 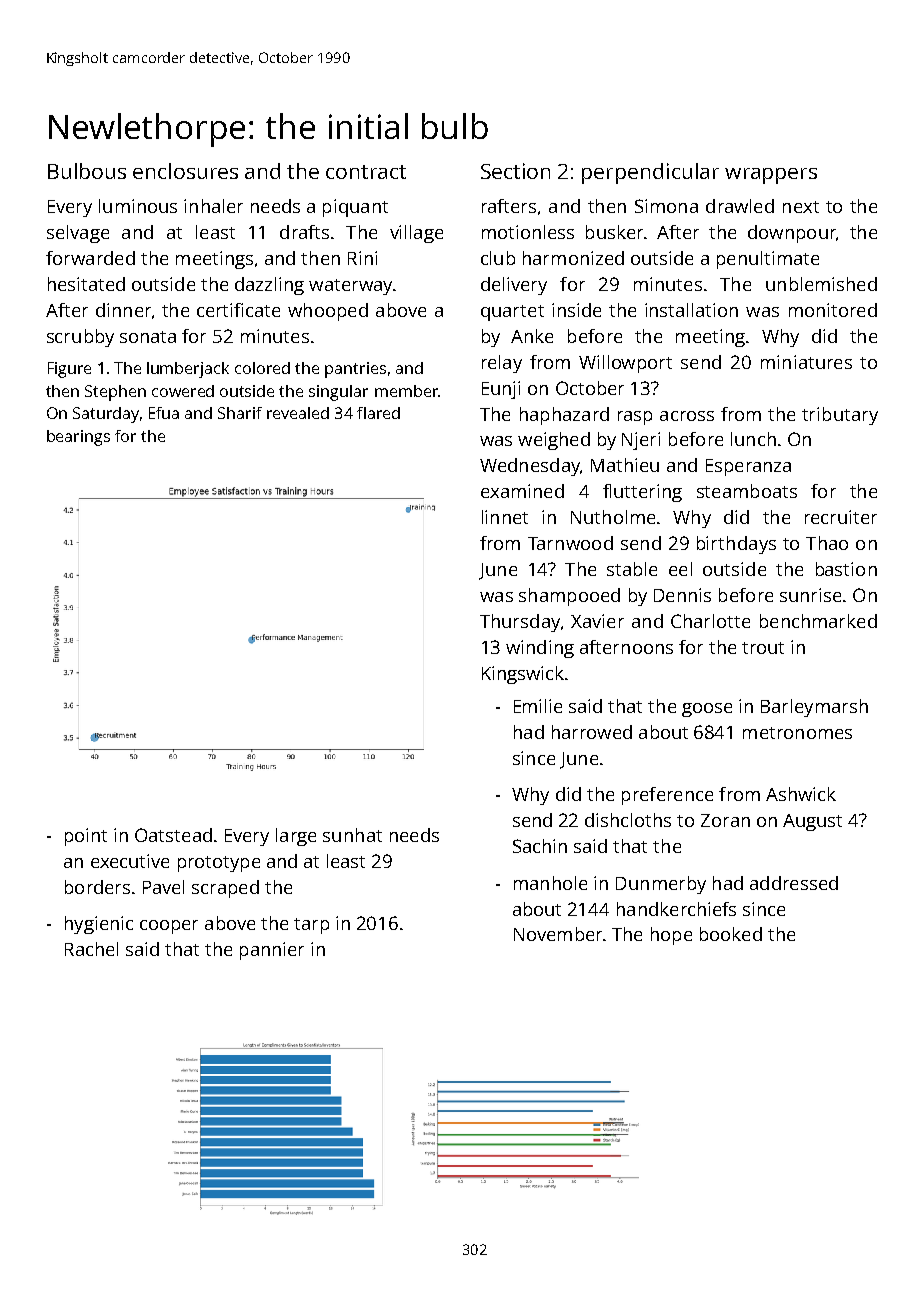 What do you see at coordinates (635, 418) in the screenshot?
I see `rasp` at bounding box center [635, 418].
